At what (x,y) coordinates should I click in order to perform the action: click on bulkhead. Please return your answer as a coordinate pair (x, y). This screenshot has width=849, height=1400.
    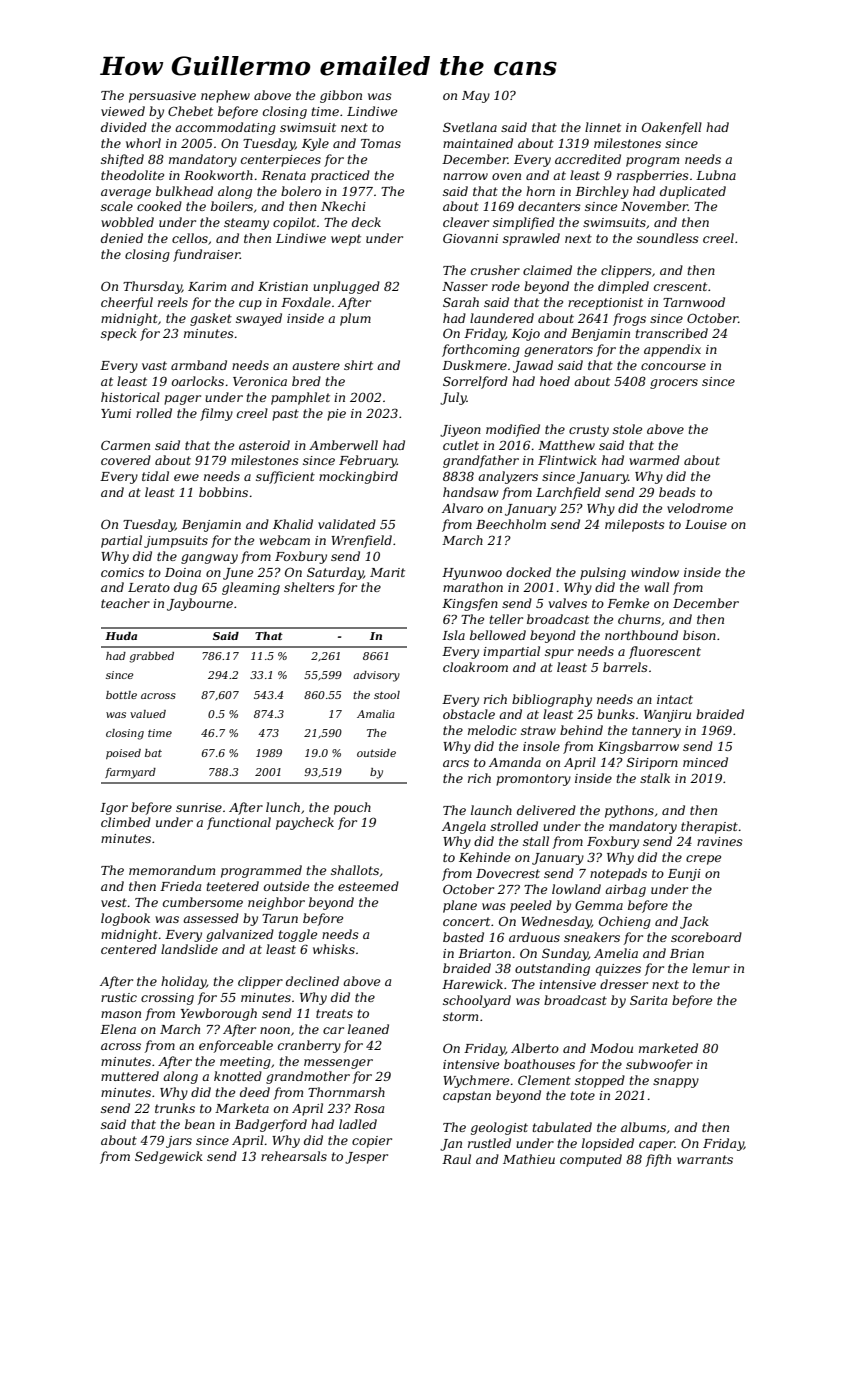
    Looking at the image, I should click on (184, 191).
